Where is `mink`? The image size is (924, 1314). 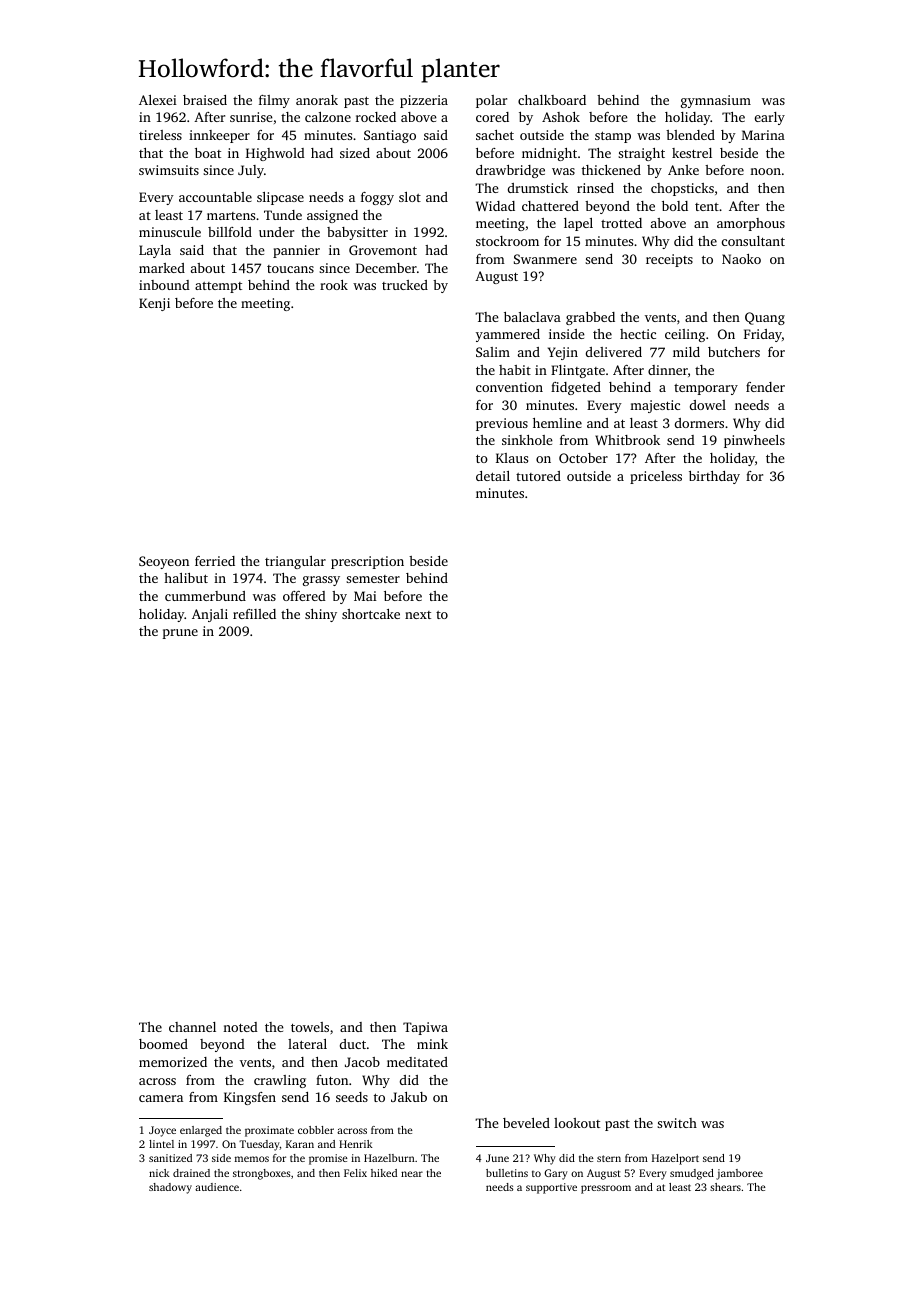 mink is located at coordinates (432, 1044).
